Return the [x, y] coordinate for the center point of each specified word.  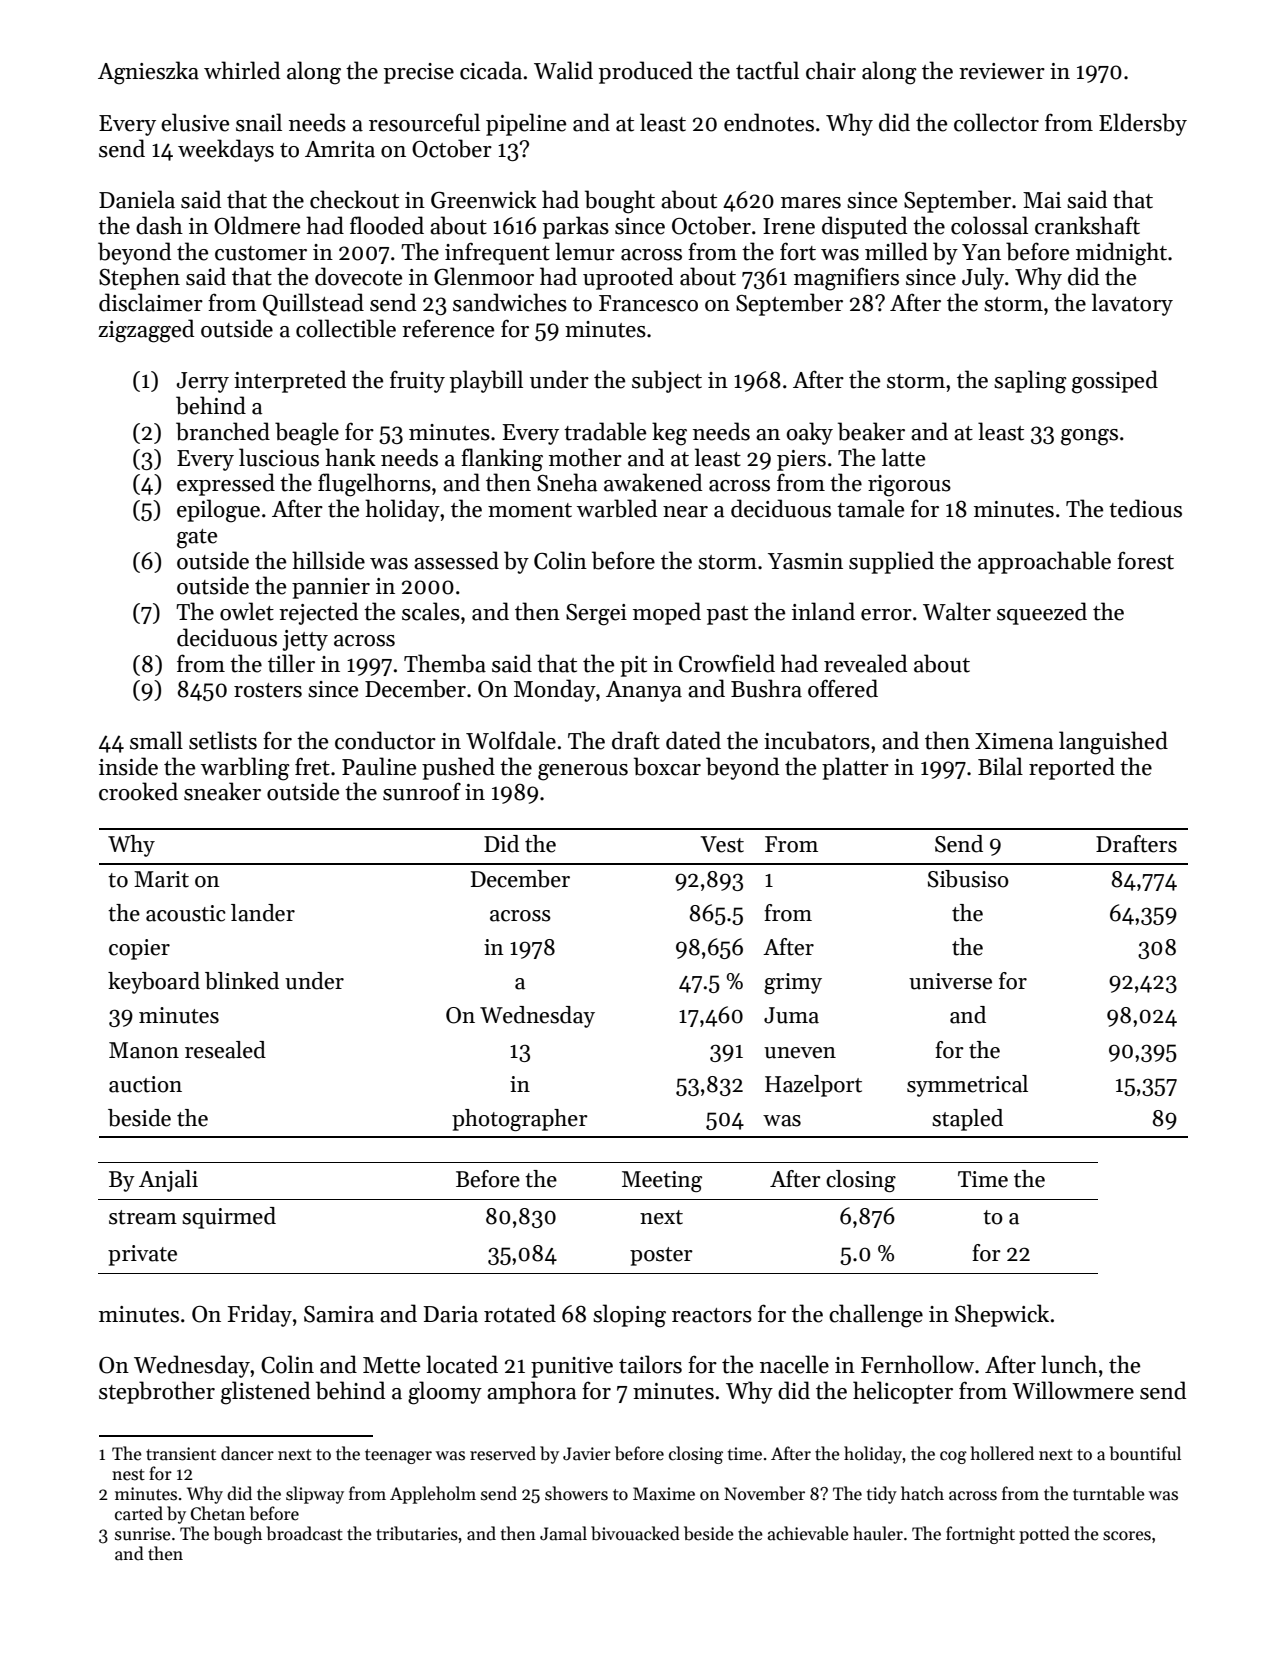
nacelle [794, 1364]
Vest [722, 844]
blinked [242, 981]
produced [646, 72]
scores [1127, 1536]
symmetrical [967, 1086]
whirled [242, 70]
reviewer [1002, 71]
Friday [260, 1315]
